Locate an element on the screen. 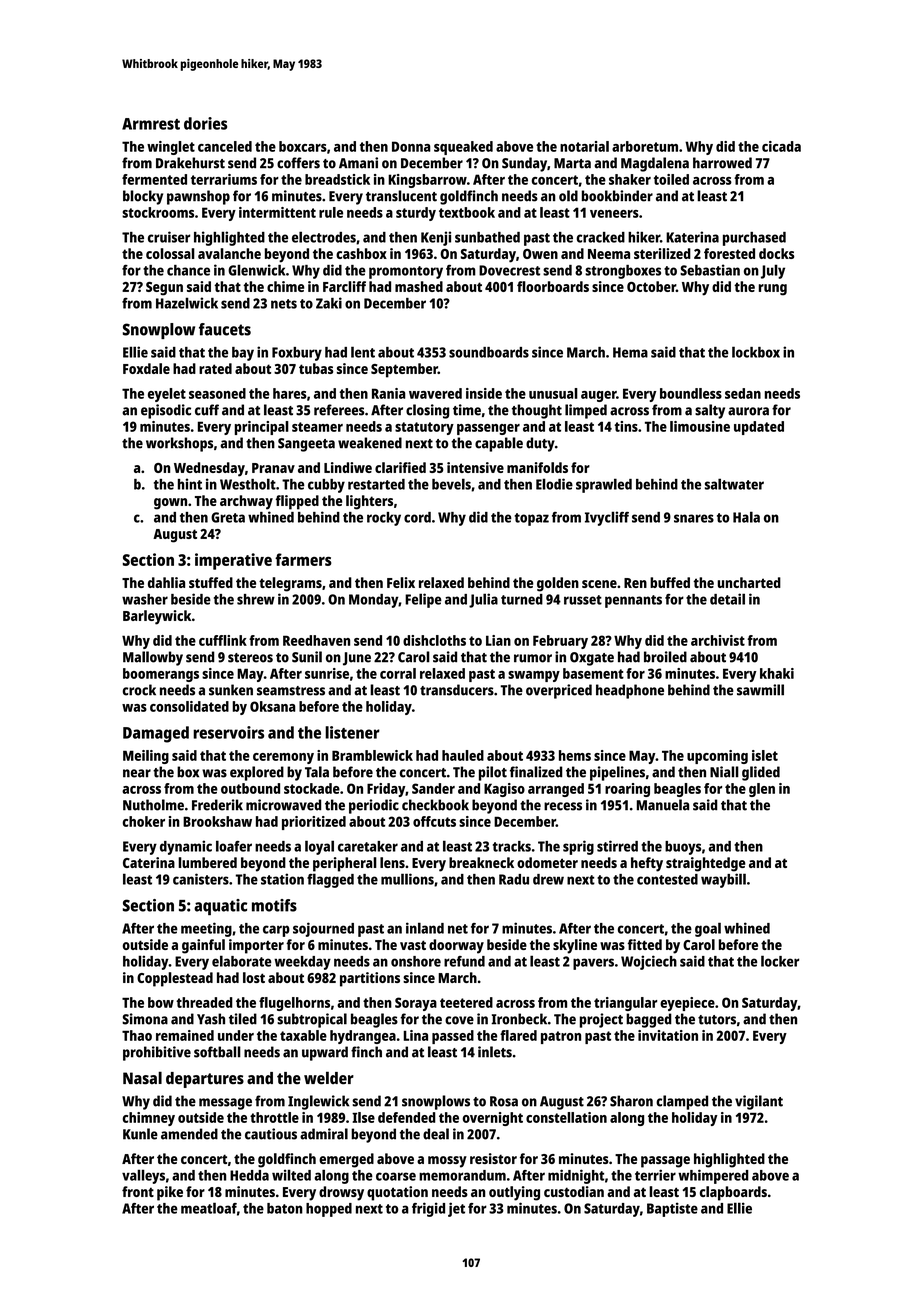  Manuela is located at coordinates (663, 805).
